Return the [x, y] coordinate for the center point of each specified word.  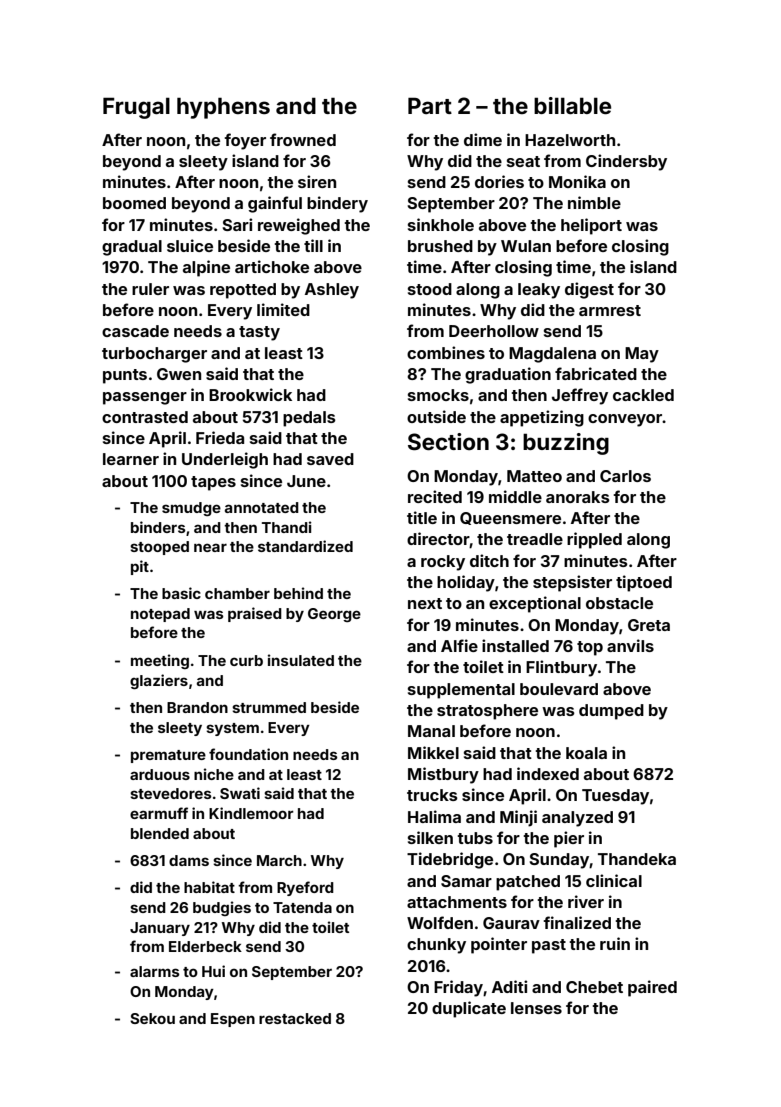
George [334, 615]
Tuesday [615, 797]
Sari [237, 224]
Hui [213, 971]
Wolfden [440, 922]
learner [131, 459]
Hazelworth [570, 140]
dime [483, 139]
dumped [611, 712]
